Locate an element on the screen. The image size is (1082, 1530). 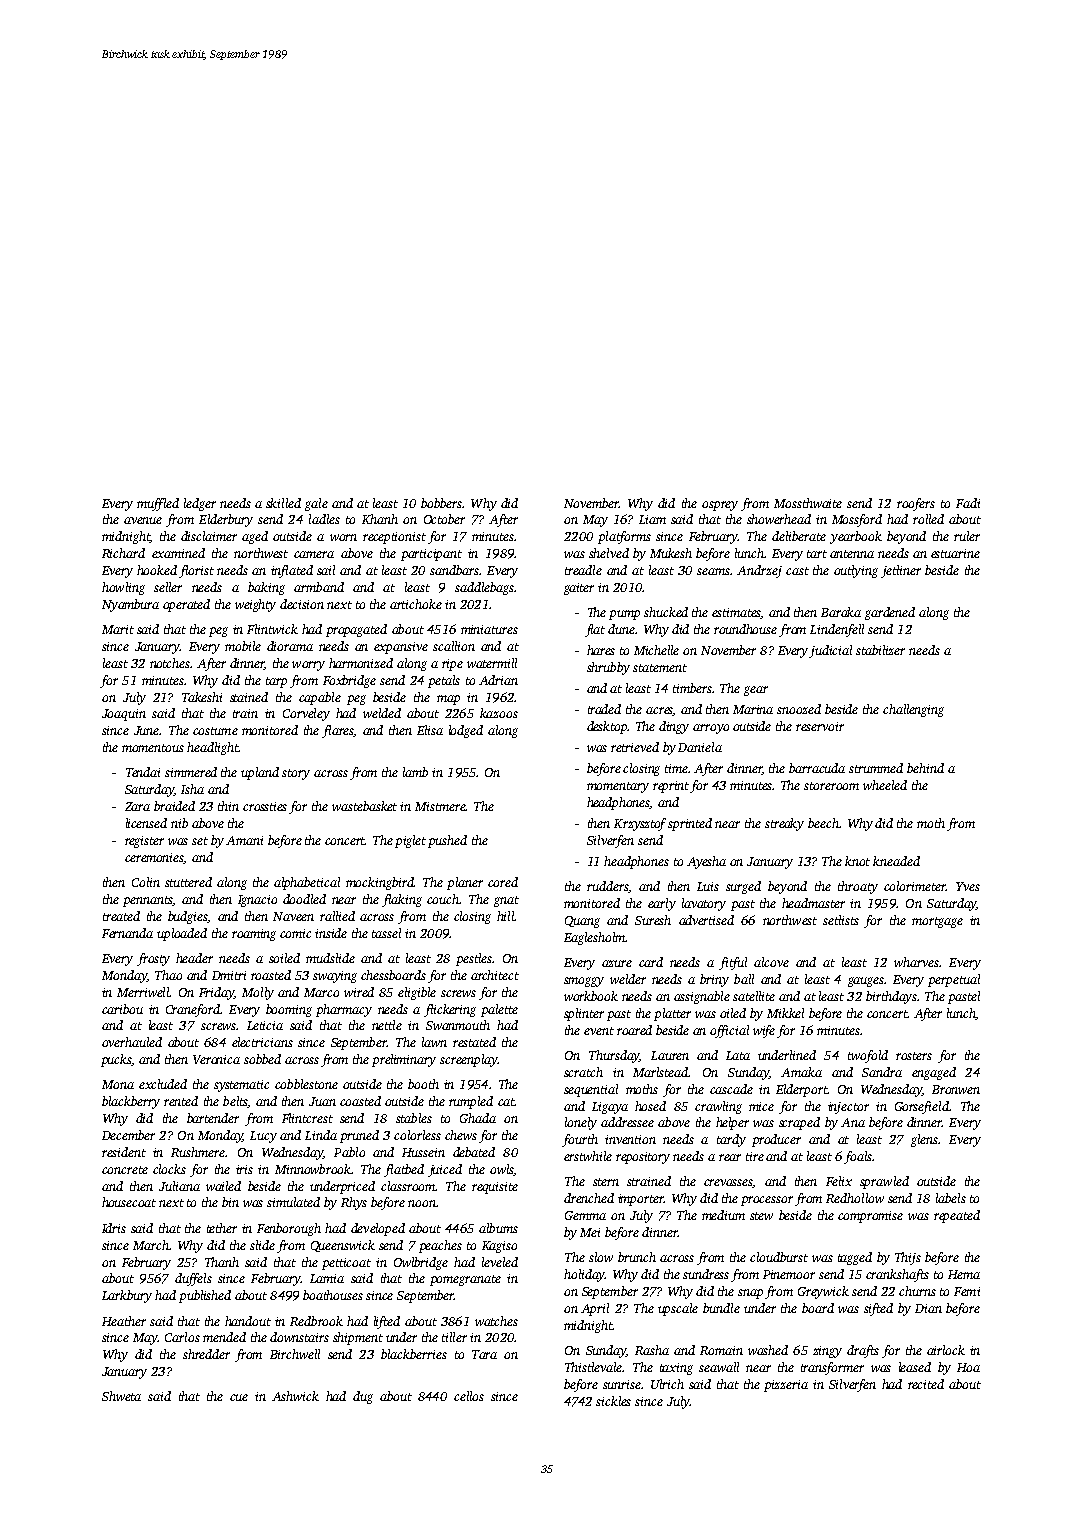
desktop is located at coordinates (607, 727).
